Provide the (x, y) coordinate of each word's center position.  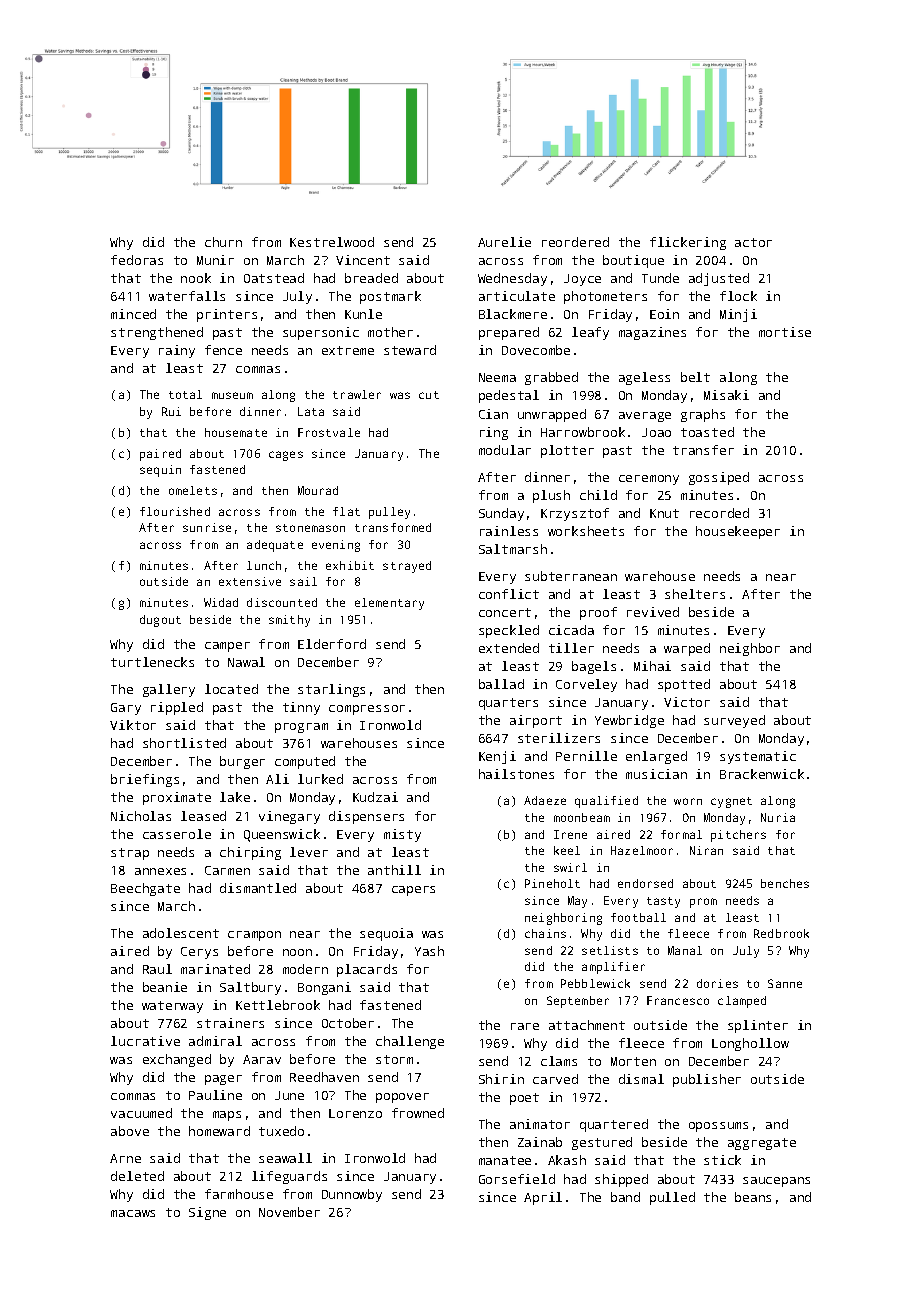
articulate (517, 296)
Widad (221, 602)
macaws (133, 1213)
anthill (394, 870)
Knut (664, 513)
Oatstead (274, 278)
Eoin (664, 314)
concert (505, 612)
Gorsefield (517, 1179)
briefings (145, 780)
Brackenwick (762, 774)
